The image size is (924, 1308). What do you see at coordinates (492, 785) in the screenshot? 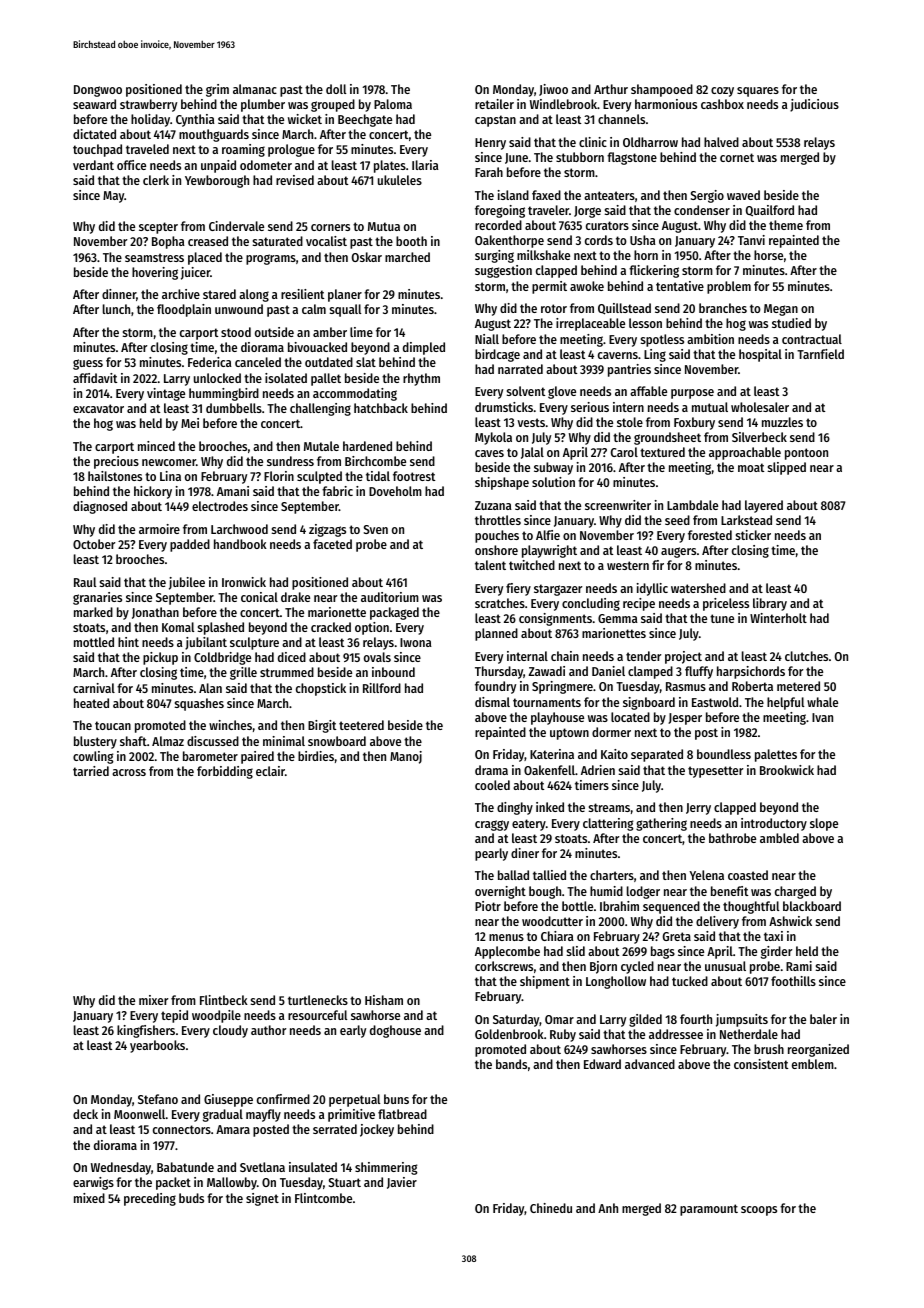
I see `cooled` at bounding box center [492, 785].
